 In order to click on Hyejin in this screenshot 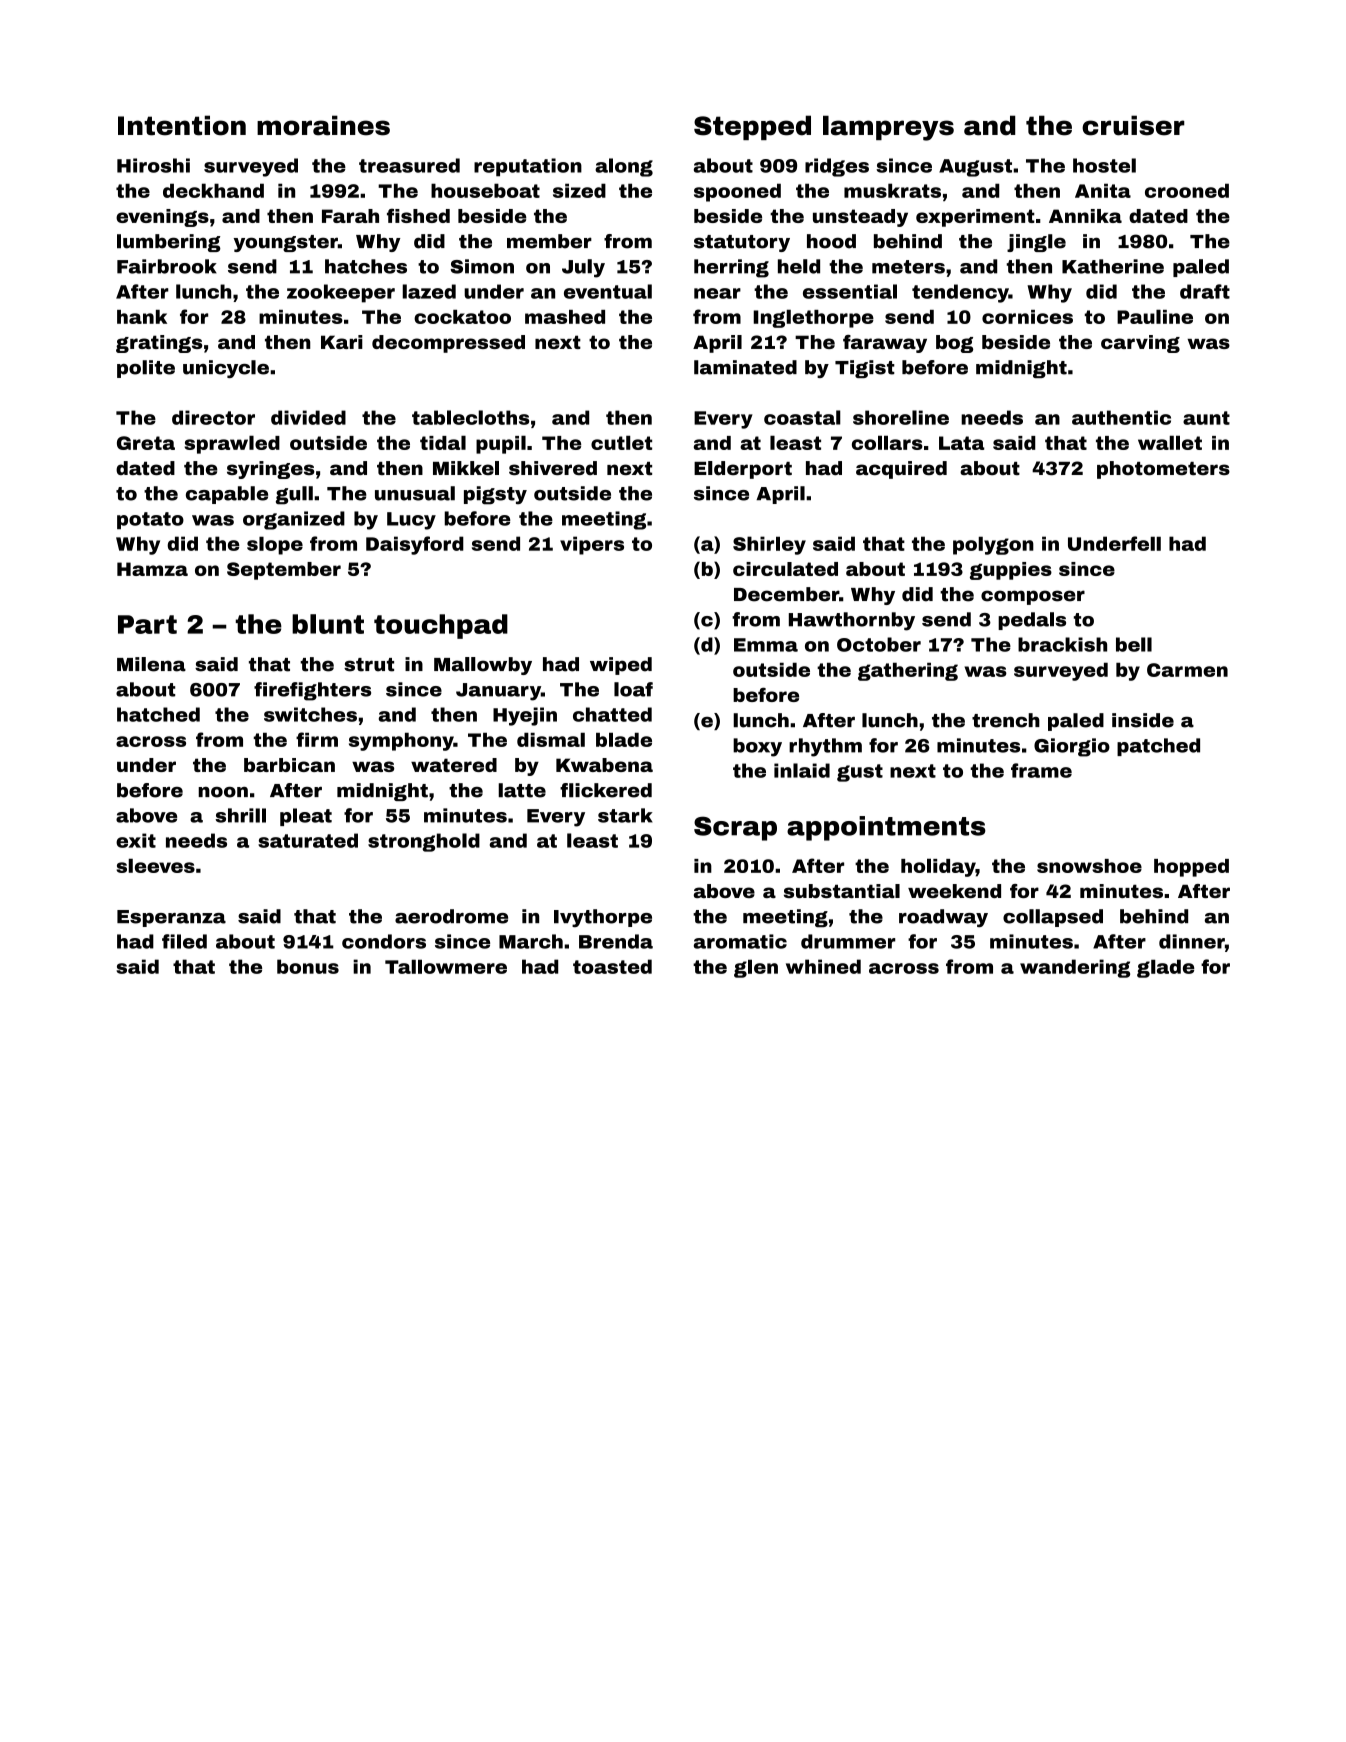, I will do `click(525, 716)`.
